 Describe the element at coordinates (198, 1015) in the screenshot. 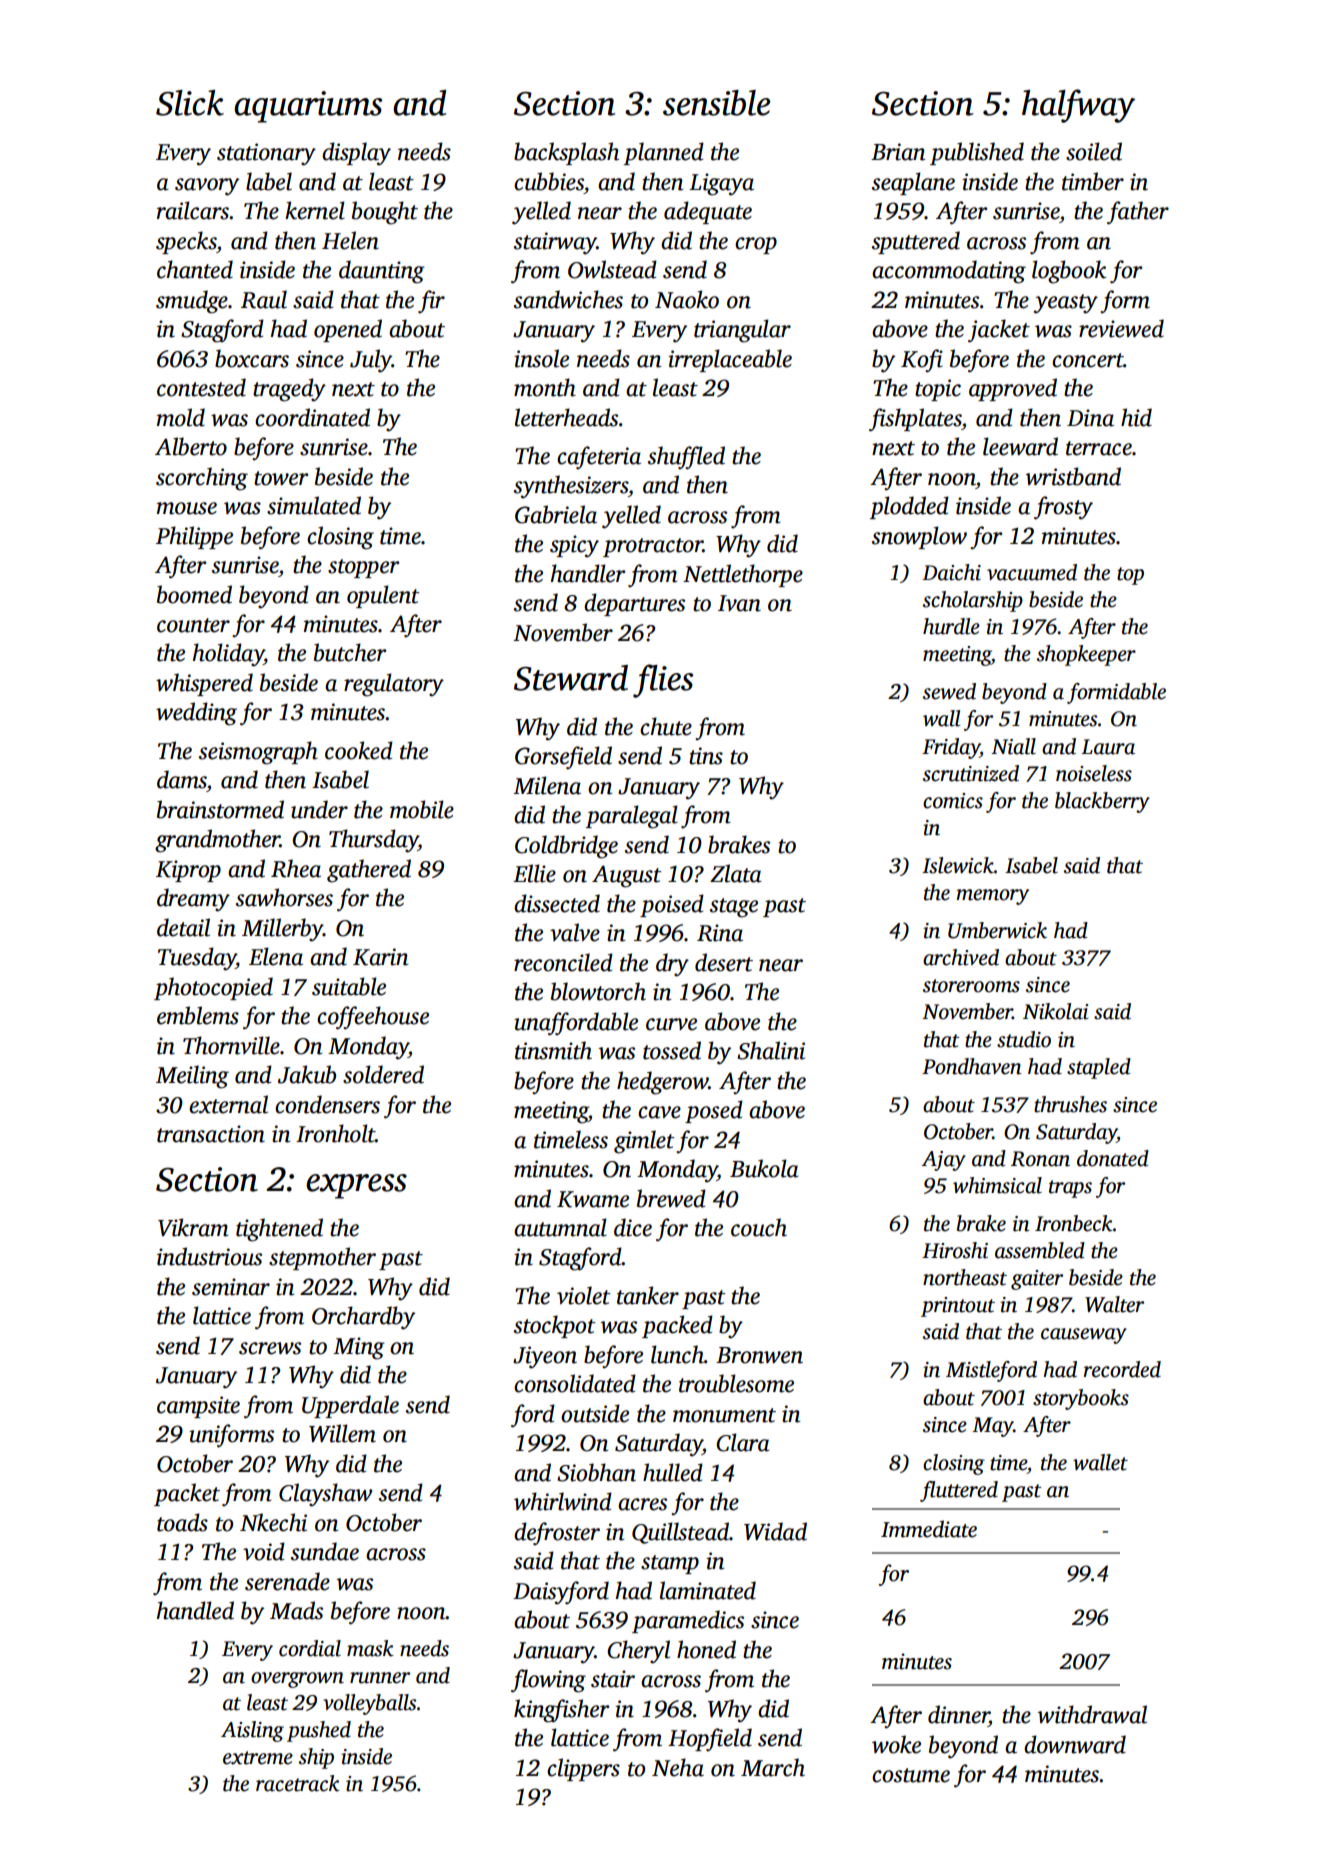

I see `emblems` at that location.
